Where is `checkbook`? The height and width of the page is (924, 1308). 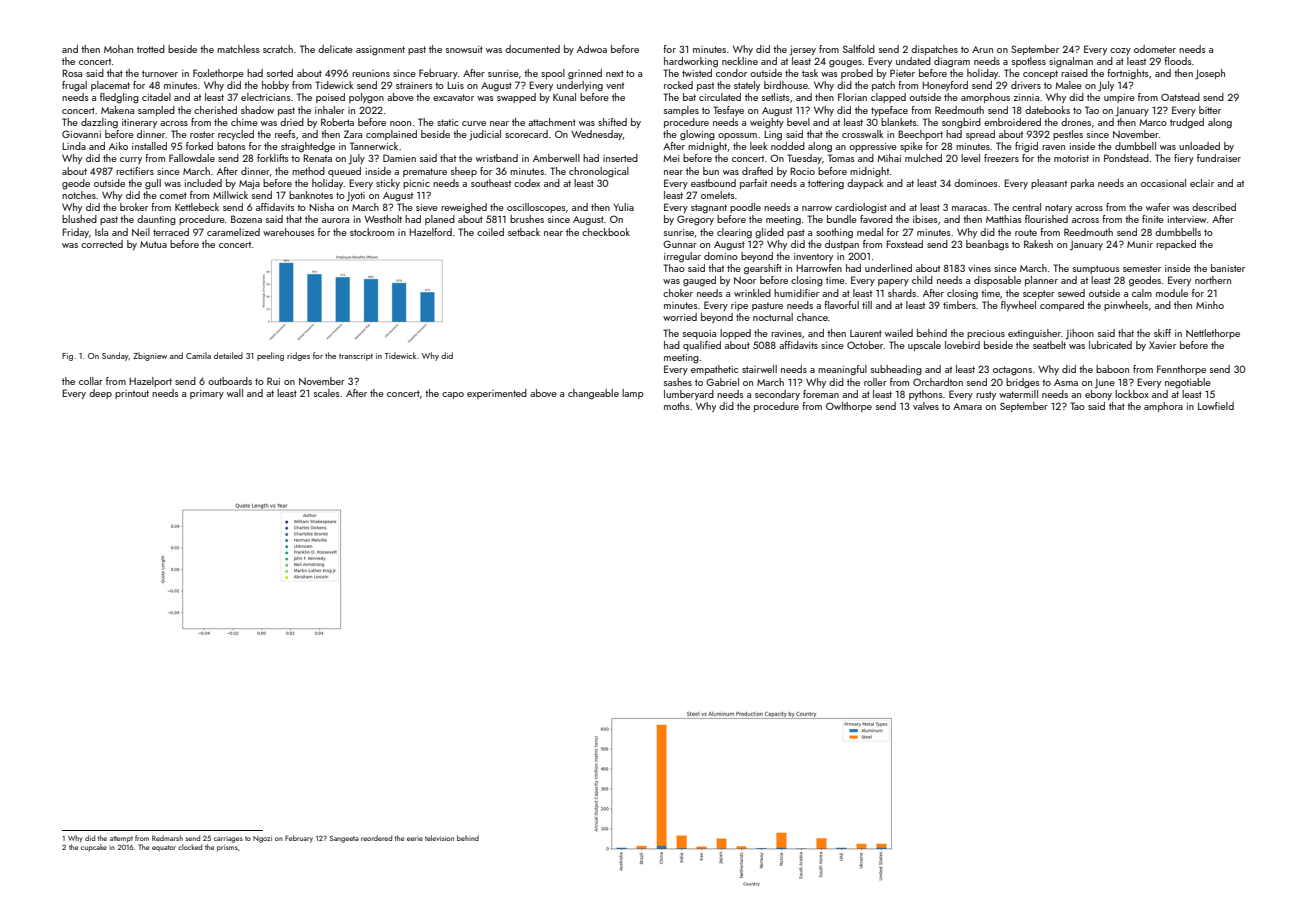
checkbook is located at coordinates (606, 232).
